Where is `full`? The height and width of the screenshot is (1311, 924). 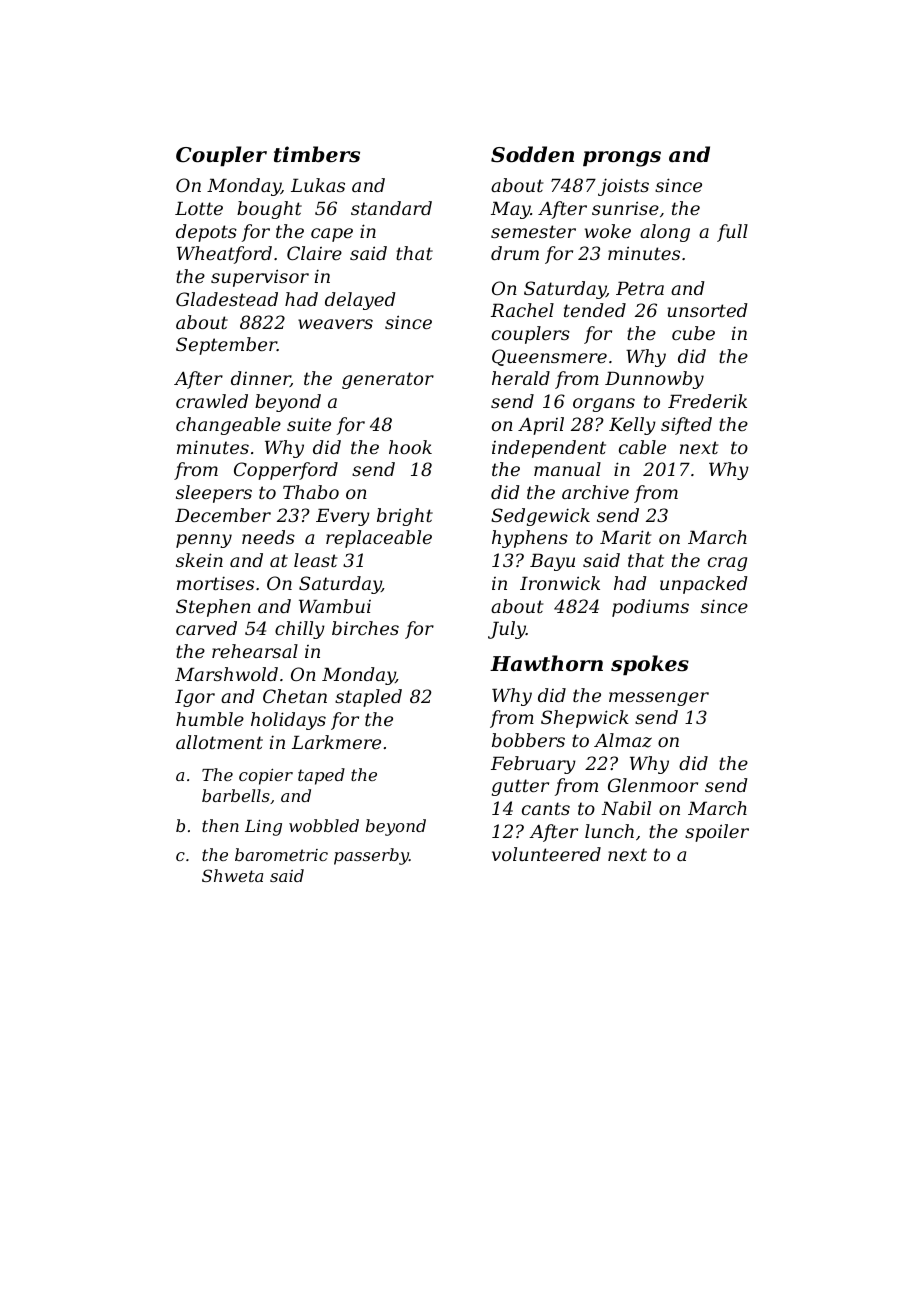
full is located at coordinates (732, 233).
